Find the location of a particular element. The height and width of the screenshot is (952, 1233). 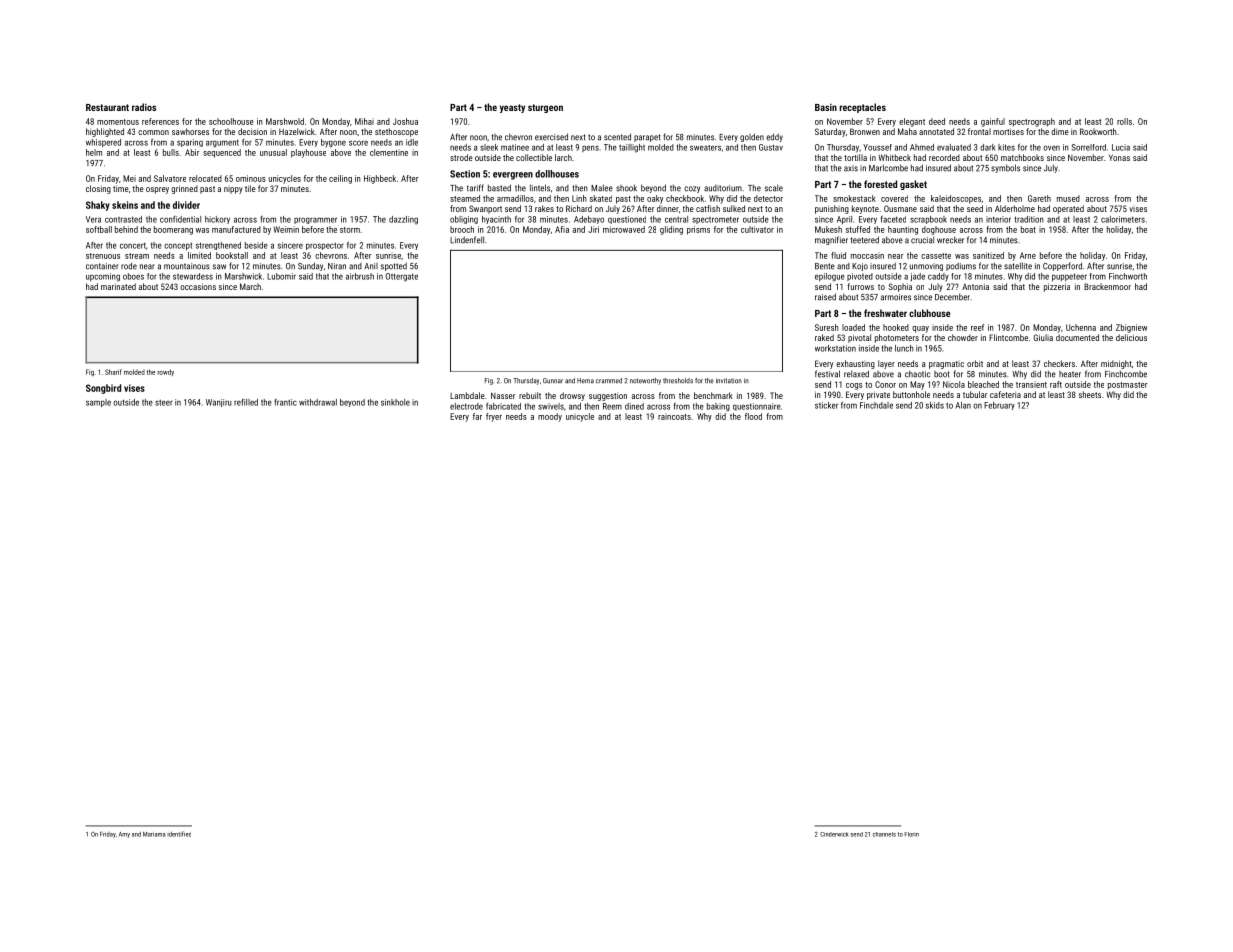

calorimeters is located at coordinates (1123, 219).
